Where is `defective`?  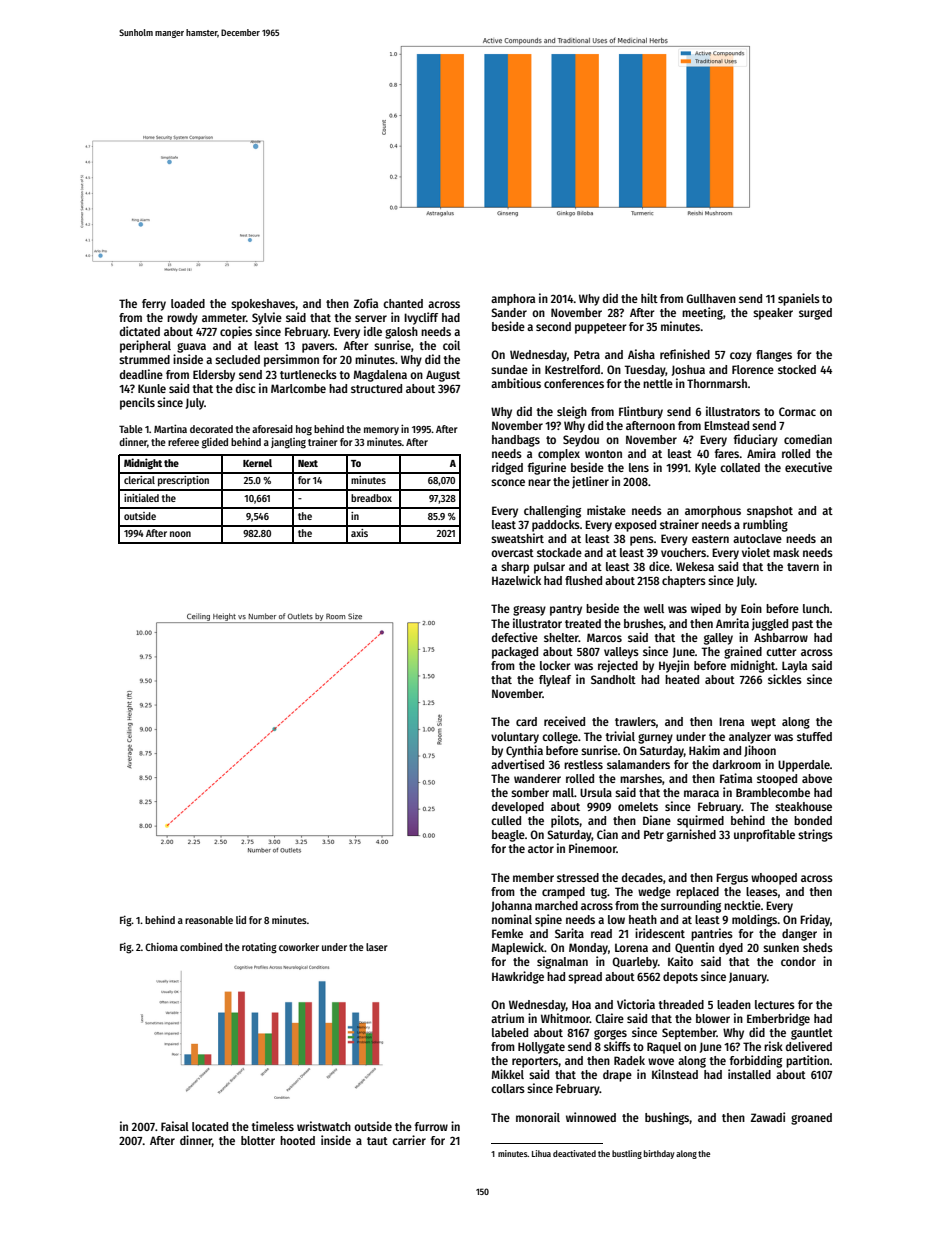
defective is located at coordinates (515, 637).
